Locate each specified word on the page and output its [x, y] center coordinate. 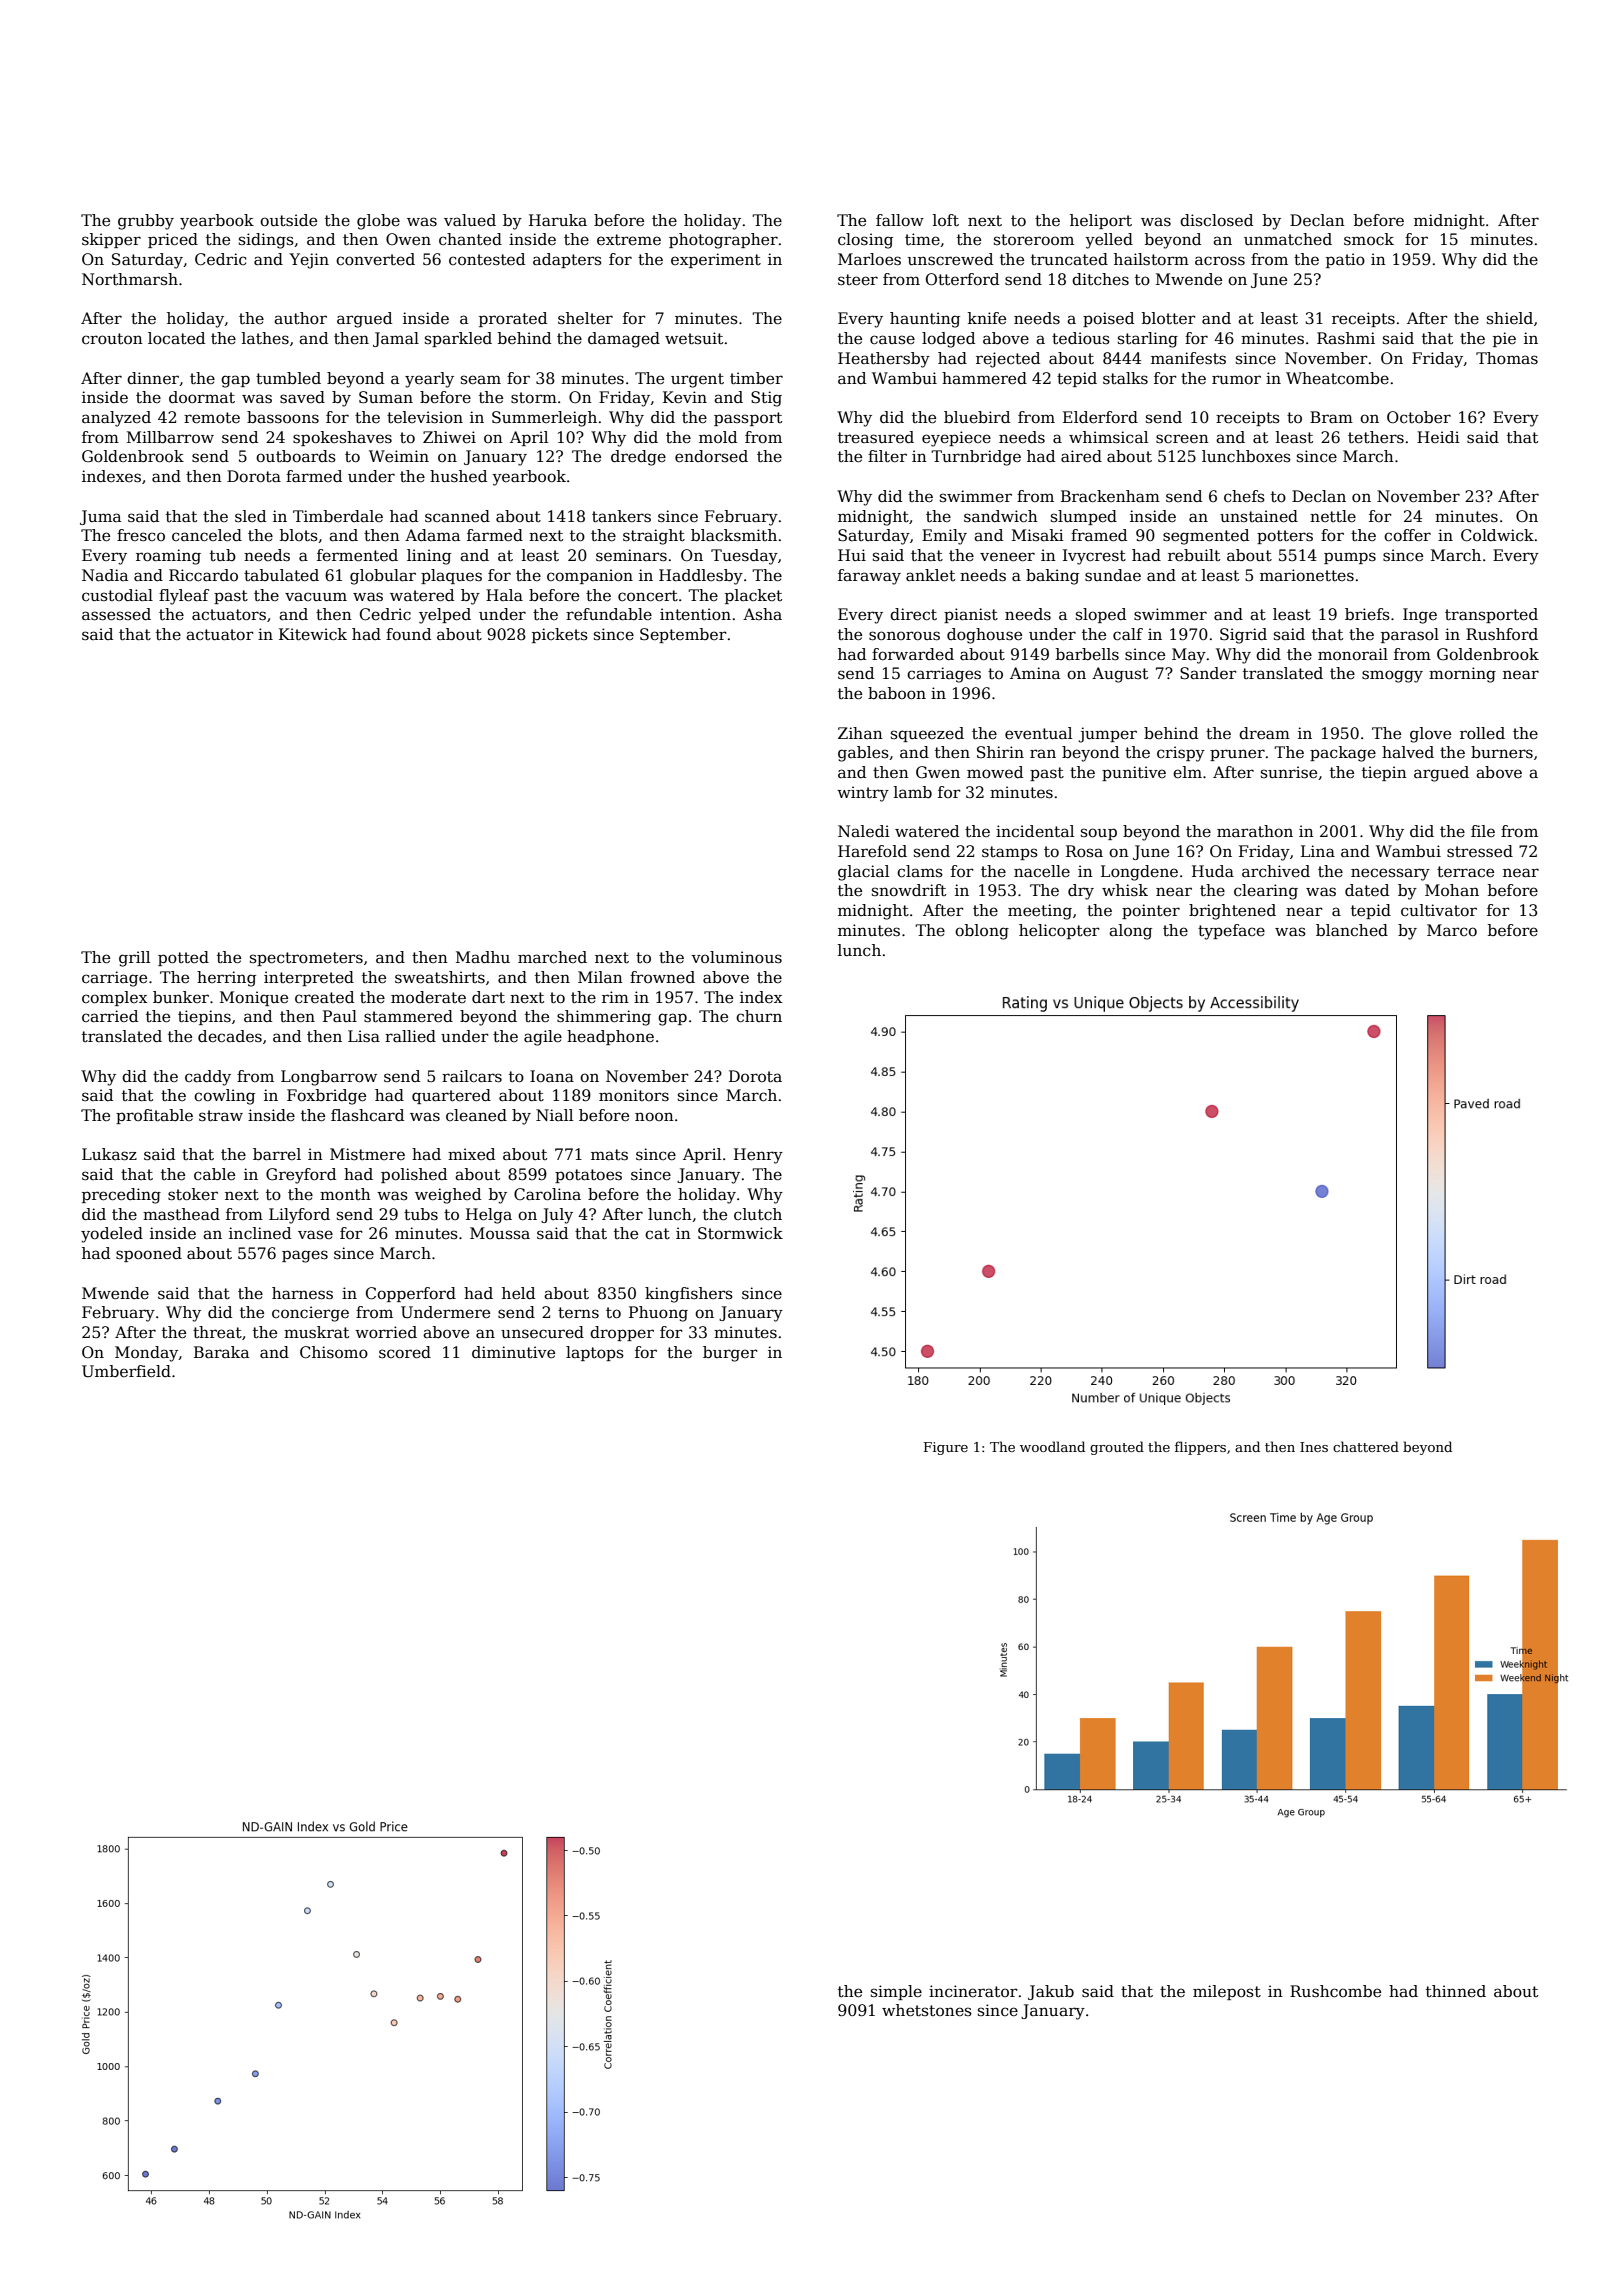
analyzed [116, 419]
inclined [260, 1233]
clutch [758, 1214]
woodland [1052, 1446]
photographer [723, 241]
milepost [1227, 1992]
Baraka [221, 1352]
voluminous [736, 957]
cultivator [1439, 910]
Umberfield [126, 1371]
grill [134, 959]
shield [1510, 318]
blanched [1352, 930]
